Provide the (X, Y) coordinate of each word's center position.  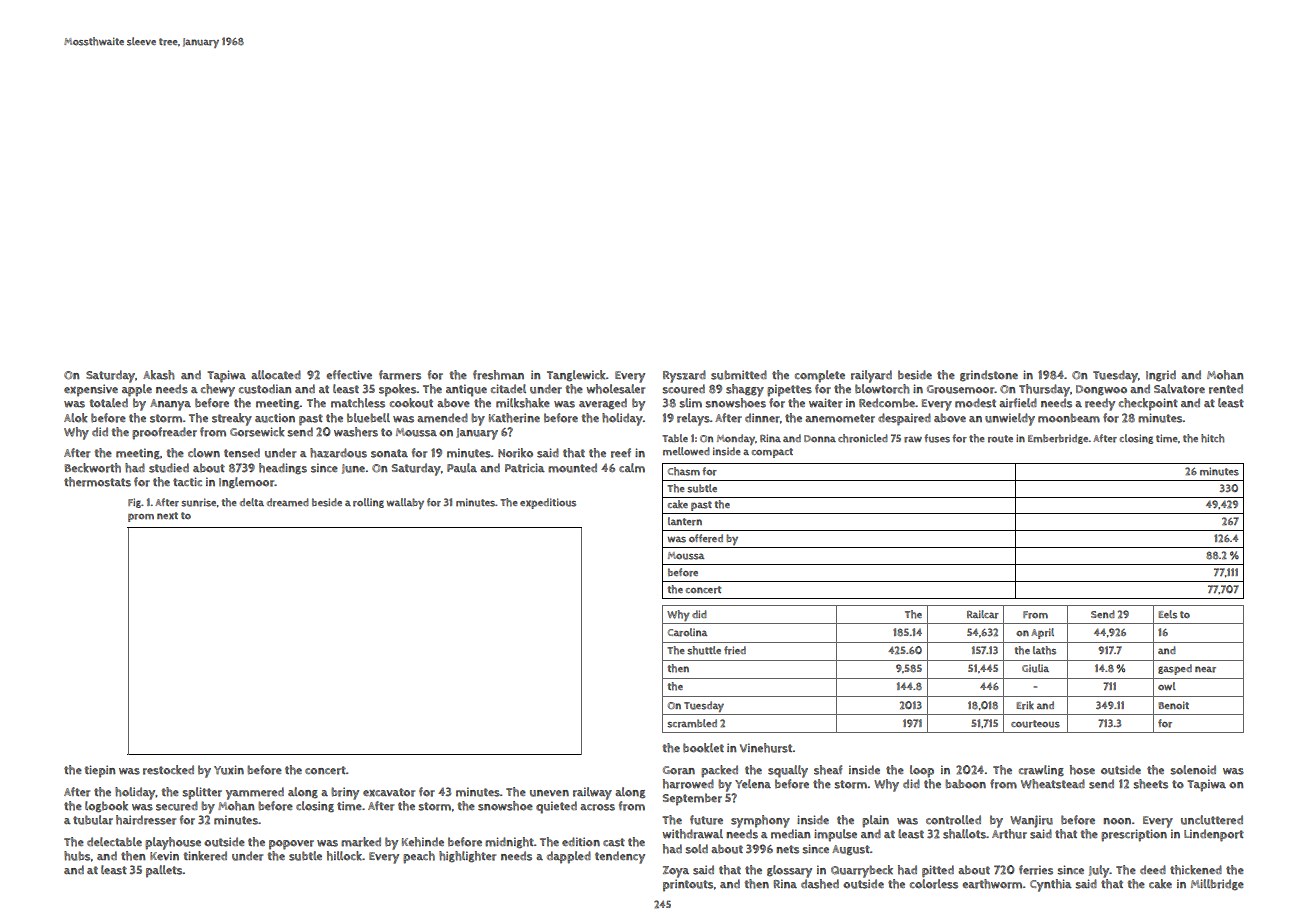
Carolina (687, 632)
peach (419, 857)
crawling (1041, 771)
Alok (76, 418)
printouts (688, 885)
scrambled (692, 723)
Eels (1167, 614)
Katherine (514, 418)
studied (169, 468)
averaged (603, 404)
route (1000, 439)
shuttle (704, 650)
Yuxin (229, 770)
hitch (1212, 438)
